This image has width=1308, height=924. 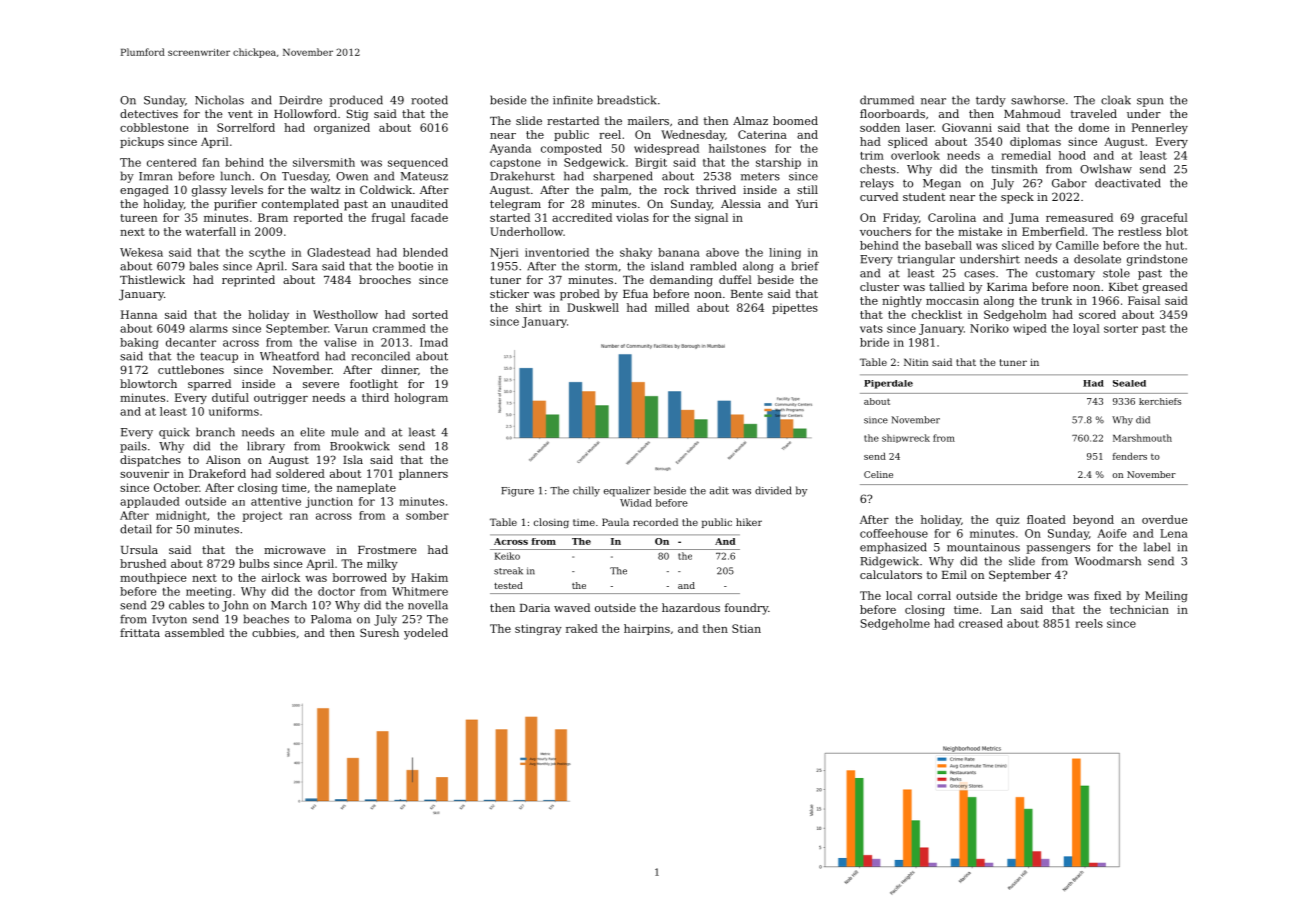 I want to click on John, so click(x=235, y=606).
